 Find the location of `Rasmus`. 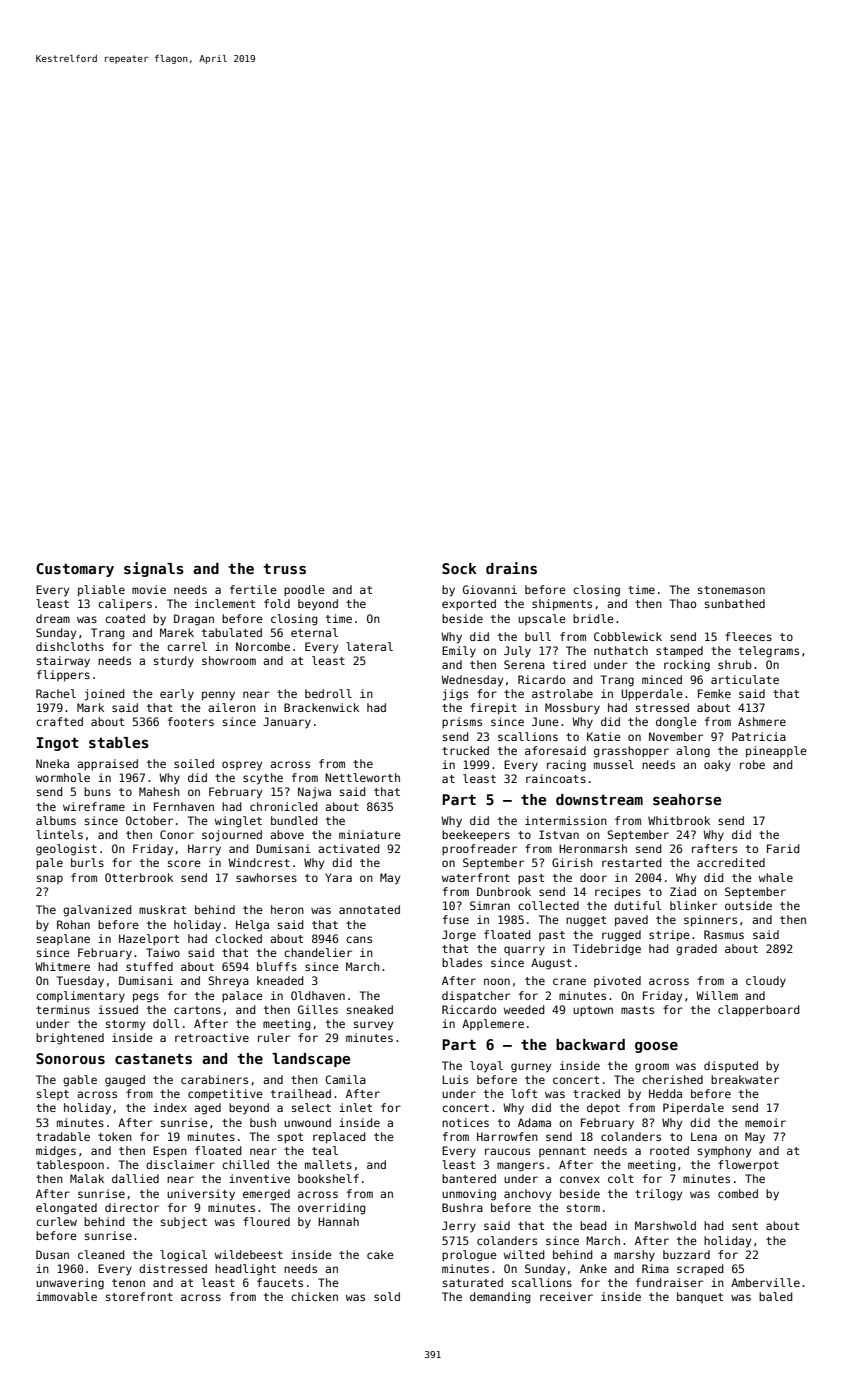

Rasmus is located at coordinates (724, 934).
